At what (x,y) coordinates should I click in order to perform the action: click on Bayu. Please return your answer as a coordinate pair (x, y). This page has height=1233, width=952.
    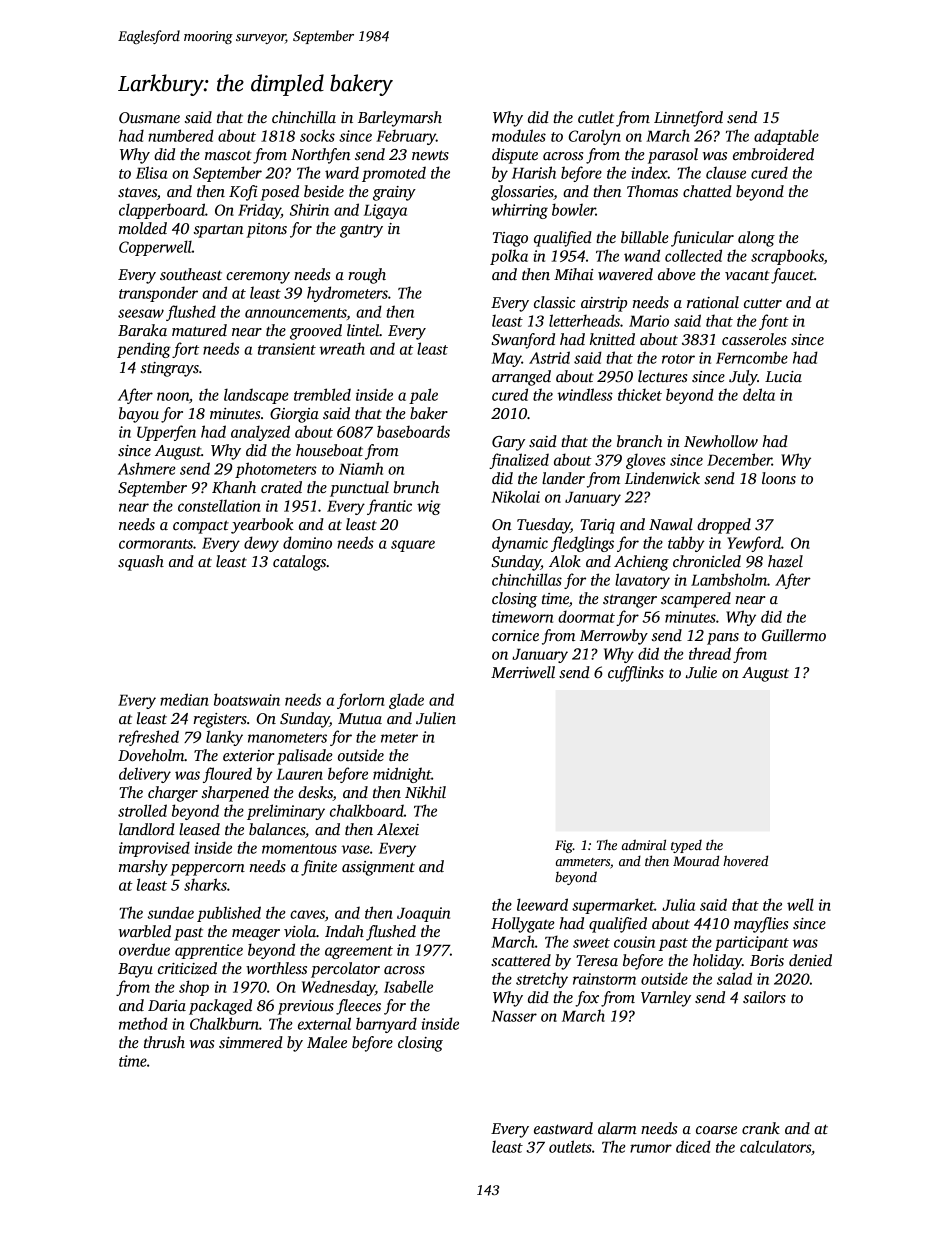
    Looking at the image, I should click on (135, 970).
